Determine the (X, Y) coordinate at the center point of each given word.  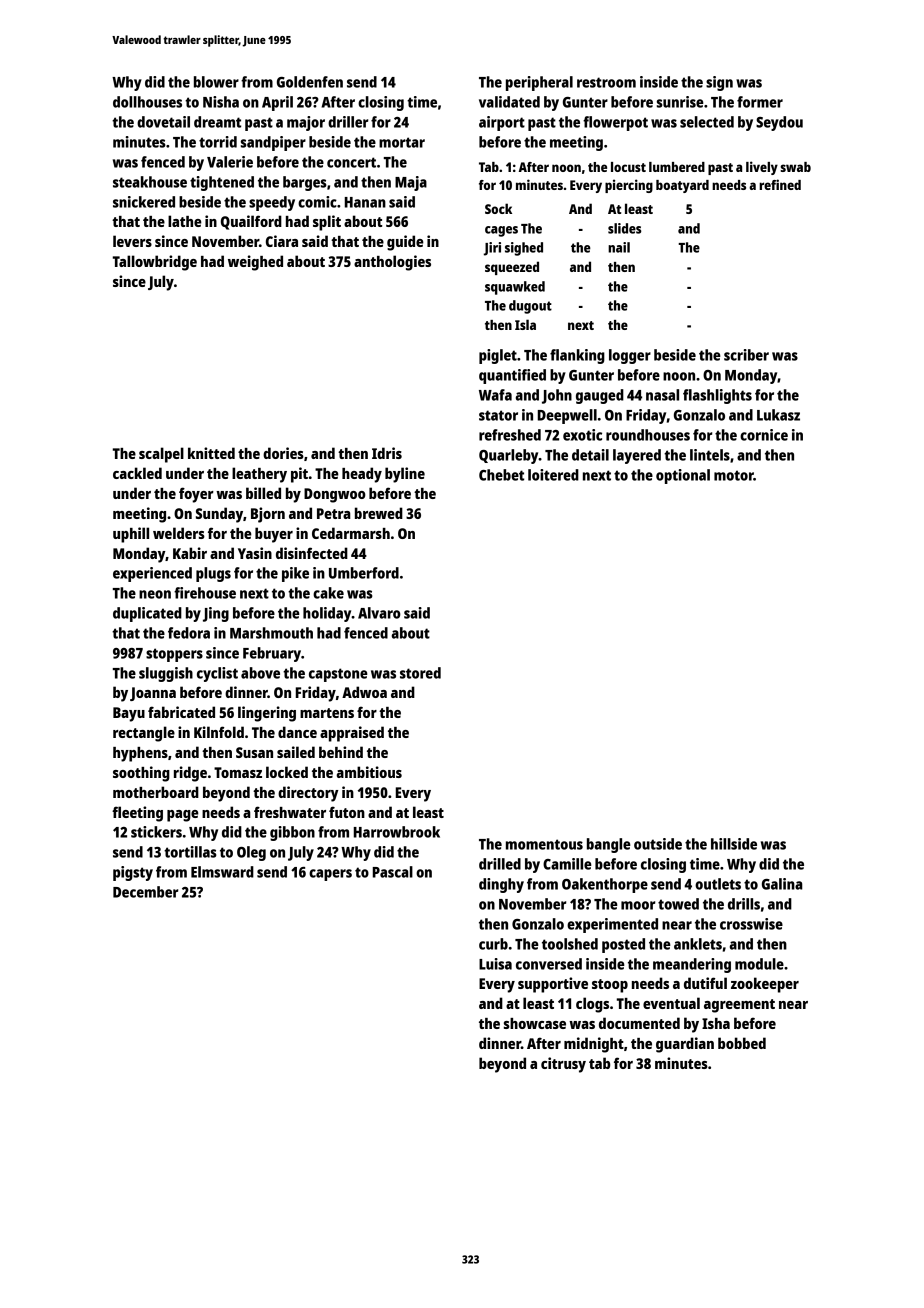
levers (132, 241)
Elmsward (222, 872)
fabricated (181, 712)
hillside (734, 844)
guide (405, 243)
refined (780, 184)
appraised (352, 734)
